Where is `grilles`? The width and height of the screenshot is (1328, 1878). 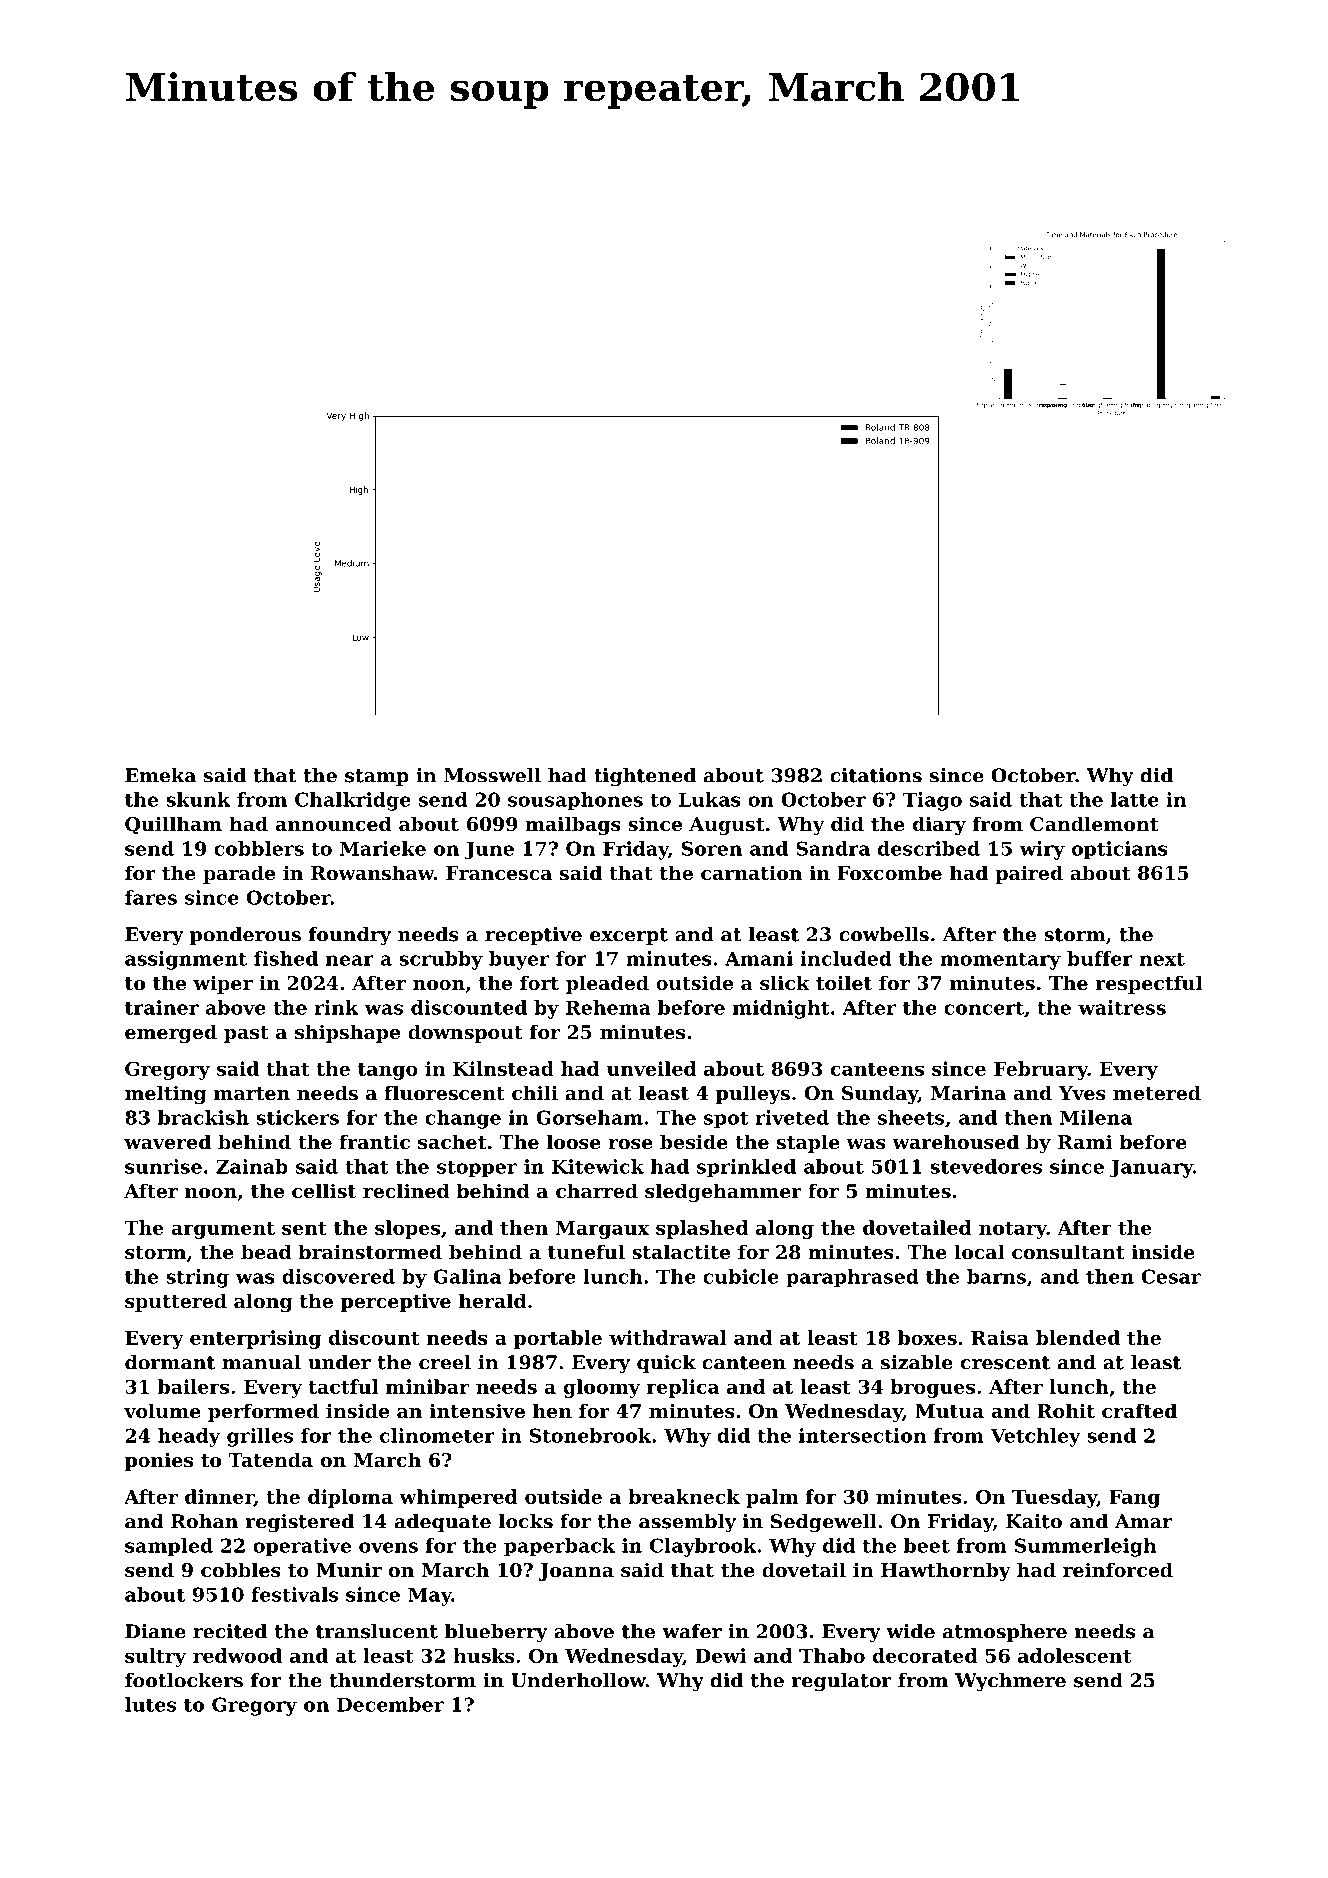
grilles is located at coordinates (260, 1437).
